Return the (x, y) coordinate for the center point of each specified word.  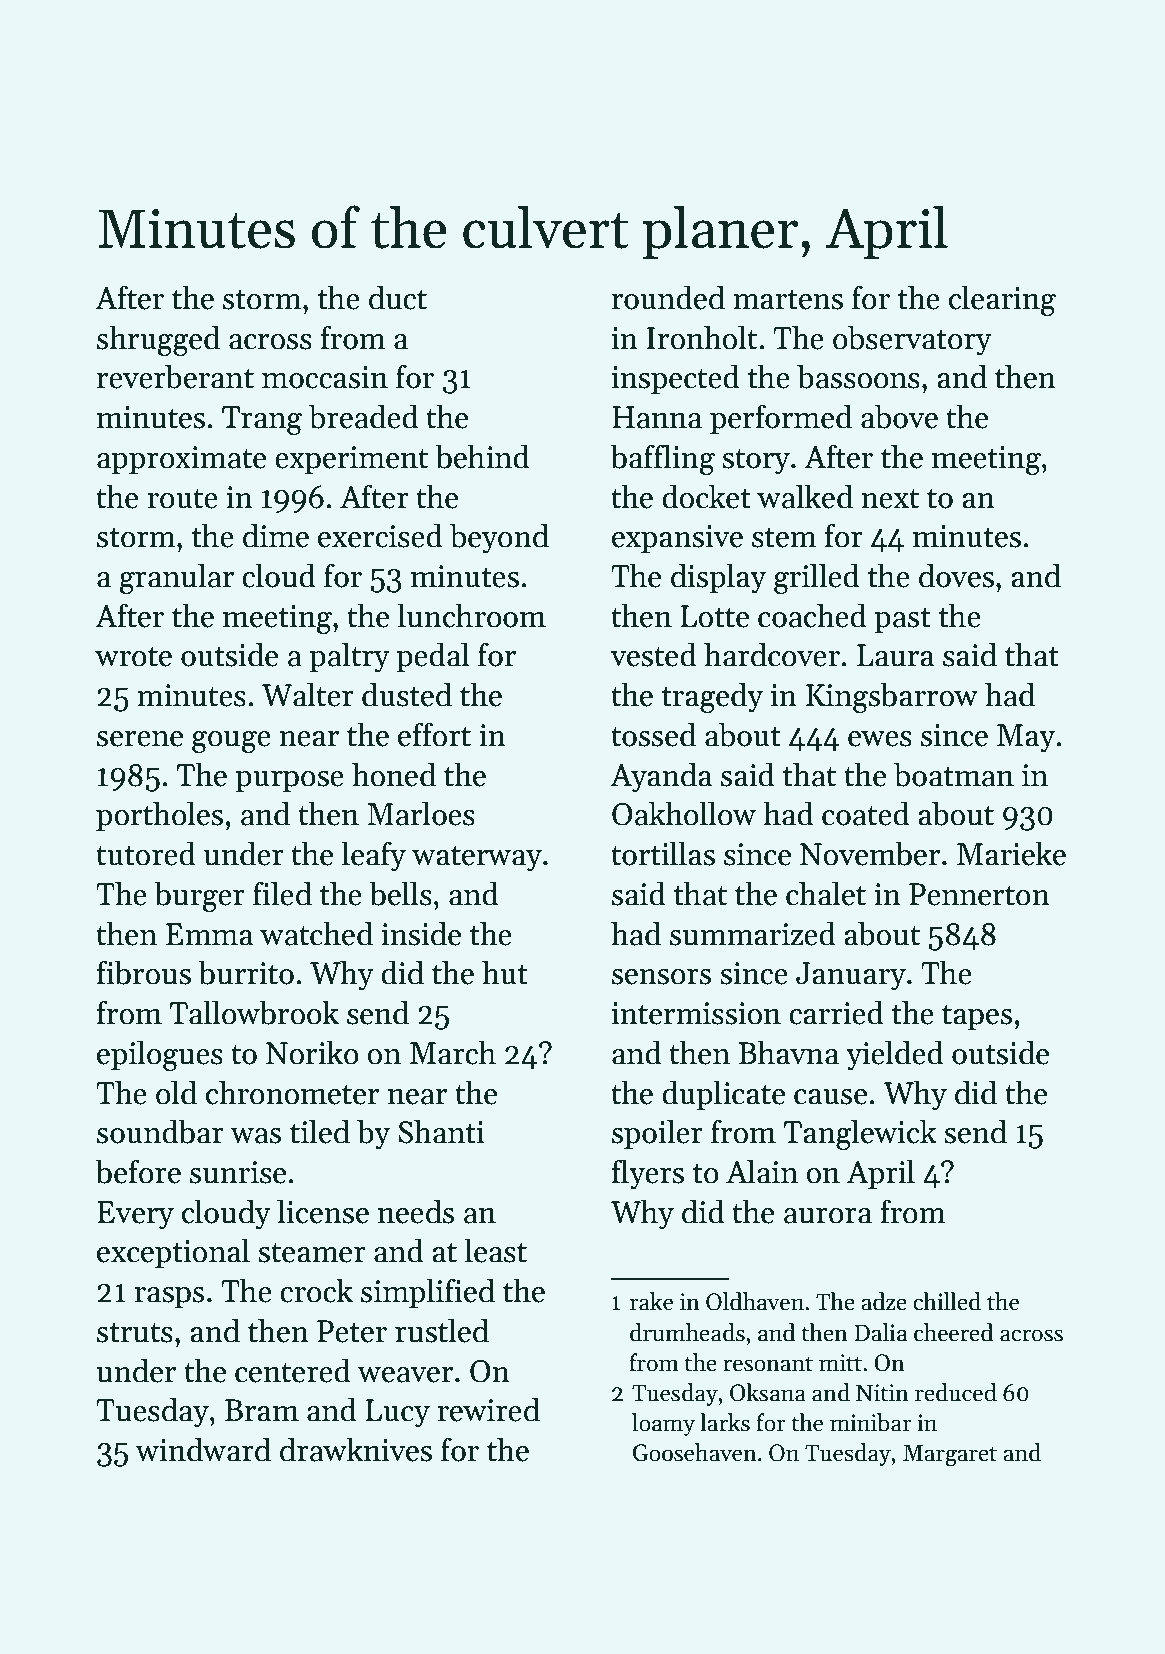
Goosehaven (695, 1452)
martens (788, 300)
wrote (133, 656)
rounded (668, 297)
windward (203, 1449)
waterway (477, 858)
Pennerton (979, 894)
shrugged (158, 340)
